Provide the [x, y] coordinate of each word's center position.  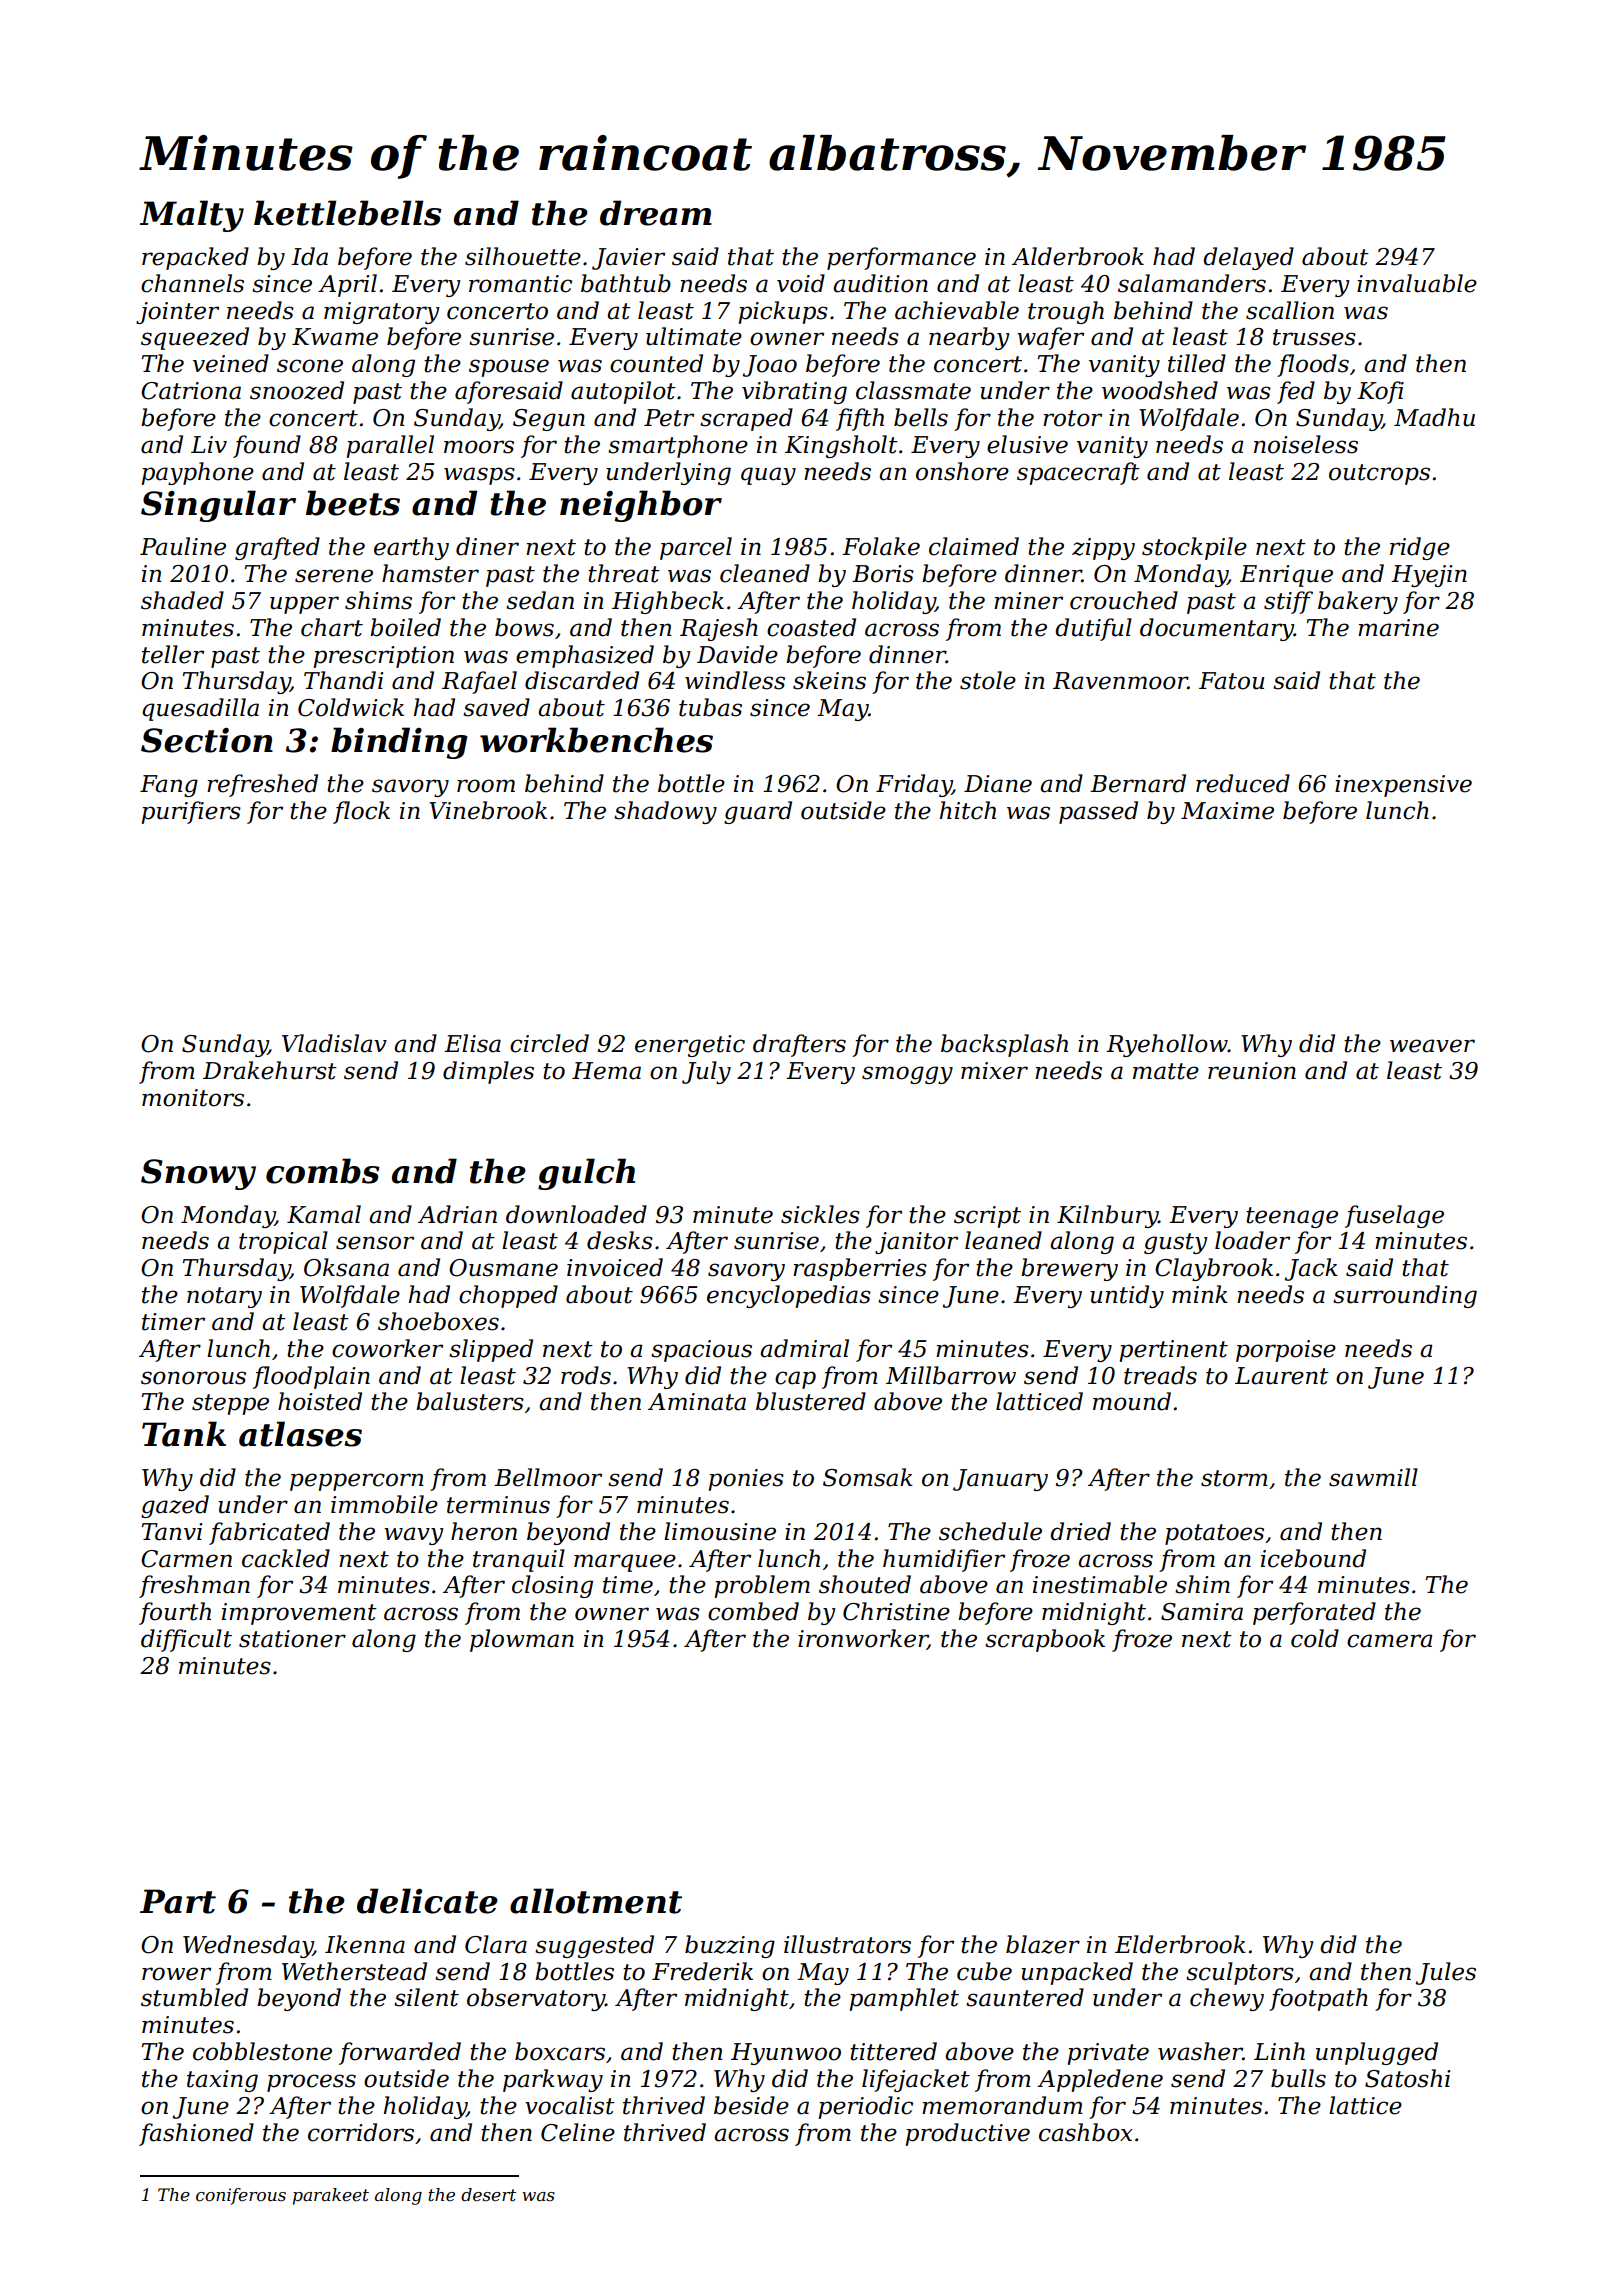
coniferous [241, 2196]
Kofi [1380, 392]
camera [1389, 1641]
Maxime [1227, 811]
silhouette [523, 256]
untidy [1127, 1296]
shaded [182, 600]
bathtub [626, 283]
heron [484, 1531]
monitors [193, 1098]
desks [620, 1240]
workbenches [596, 740]
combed [753, 1611]
